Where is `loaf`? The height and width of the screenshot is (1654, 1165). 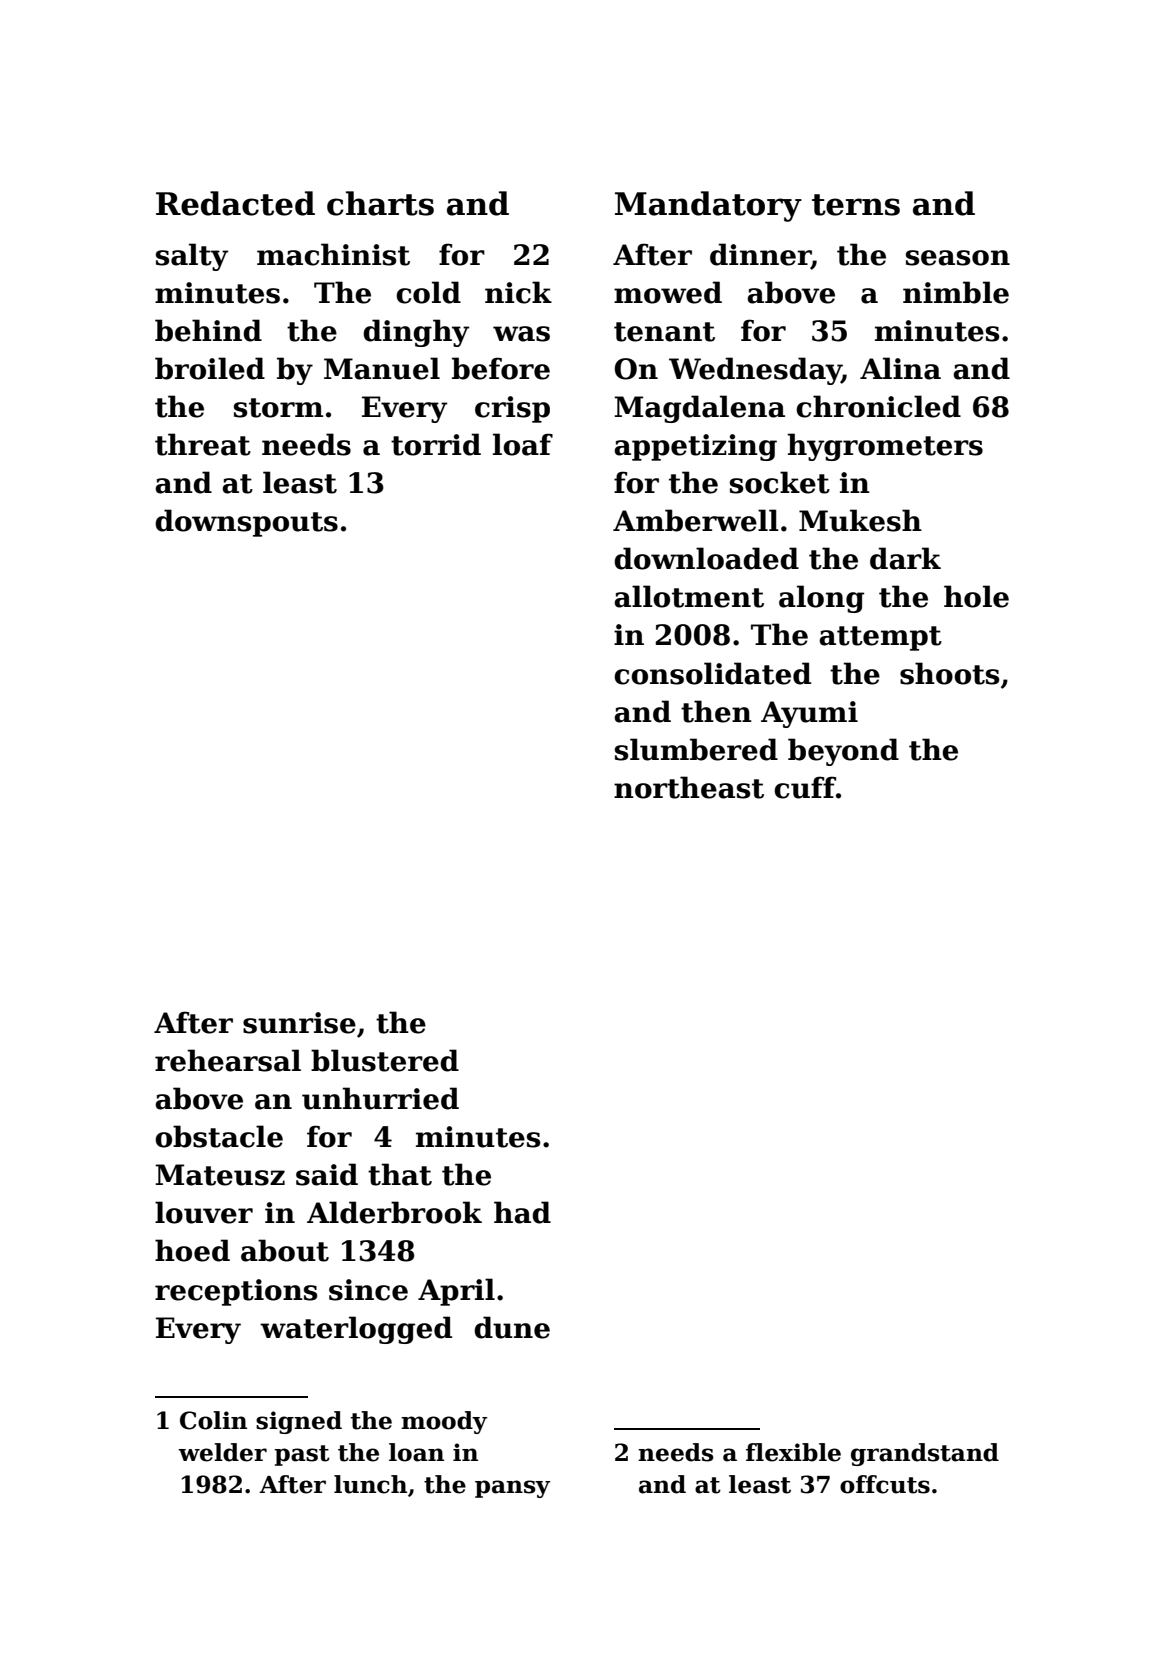
loaf is located at coordinates (523, 444).
